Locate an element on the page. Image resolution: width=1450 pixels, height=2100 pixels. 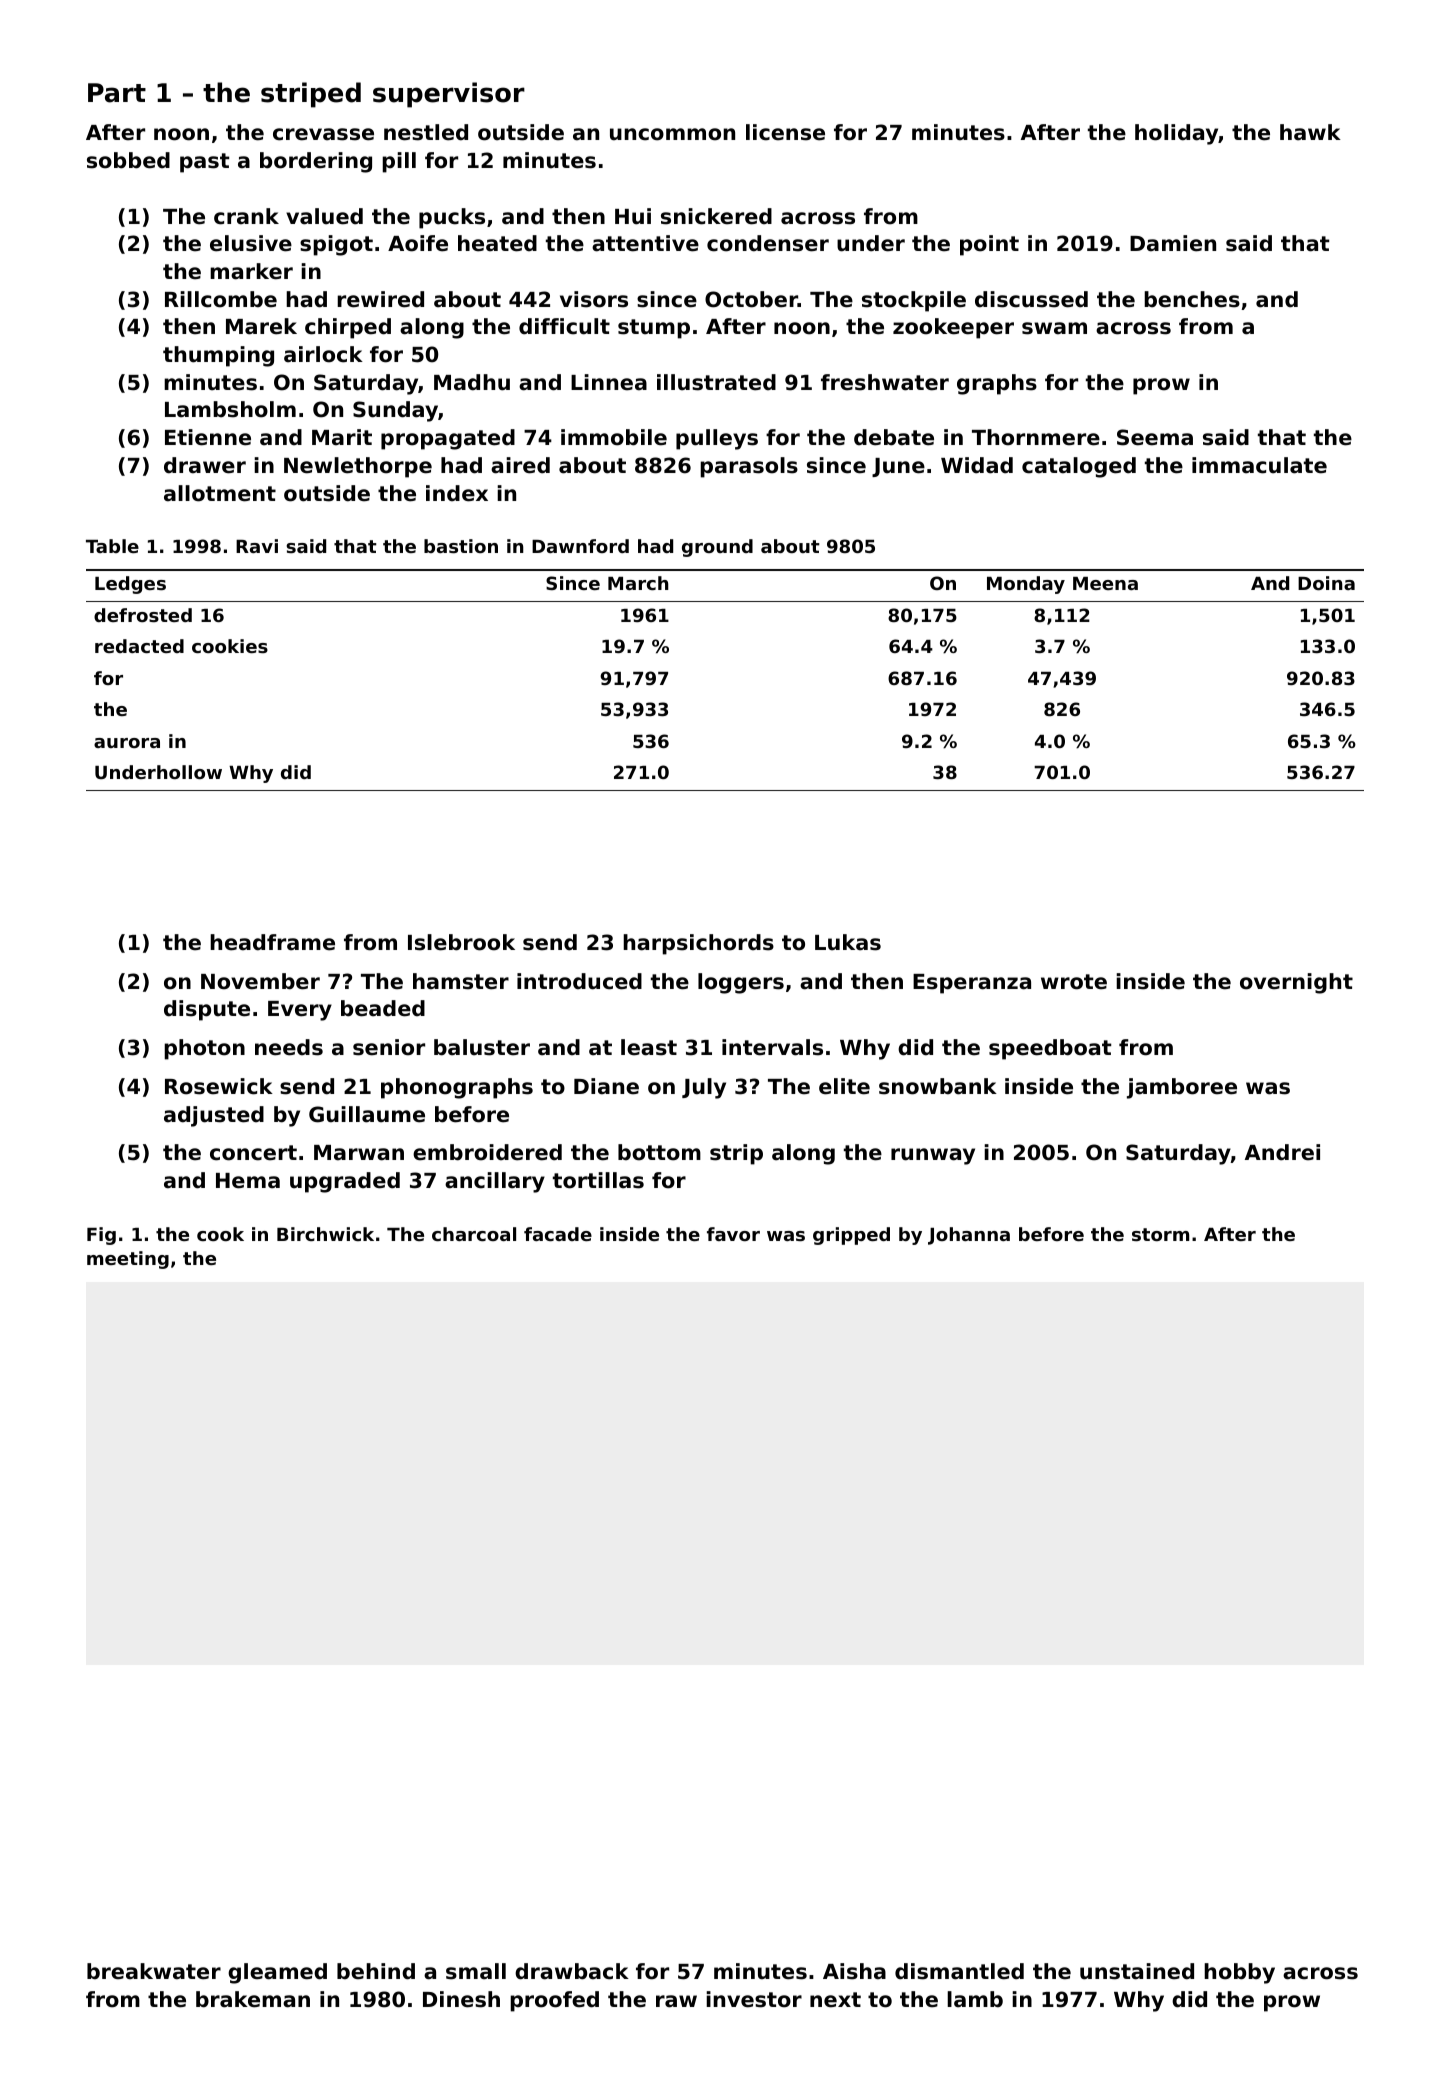
Part is located at coordinates (117, 93).
